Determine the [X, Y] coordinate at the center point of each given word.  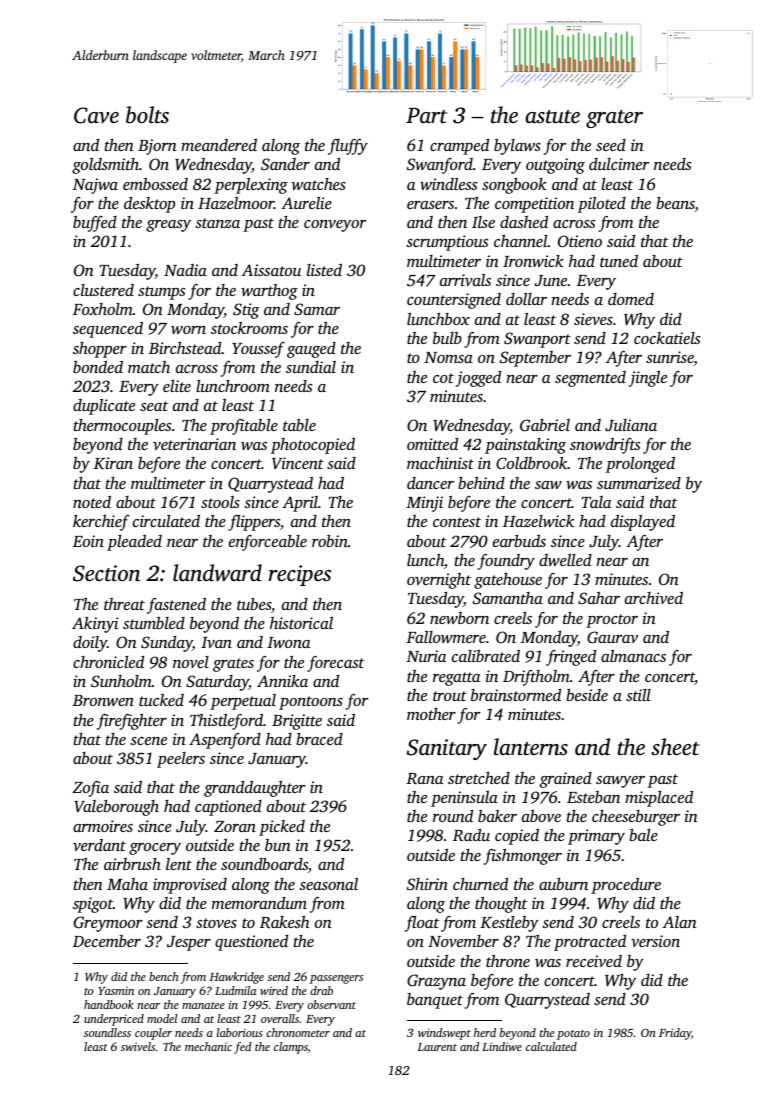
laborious [240, 1032]
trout [450, 696]
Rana [424, 779]
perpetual [243, 702]
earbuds [519, 540]
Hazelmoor [236, 203]
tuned [619, 260]
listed [324, 269]
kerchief [101, 523]
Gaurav [612, 637]
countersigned [454, 301]
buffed [95, 223]
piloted [602, 205]
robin [330, 541]
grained [566, 780]
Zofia [91, 789]
